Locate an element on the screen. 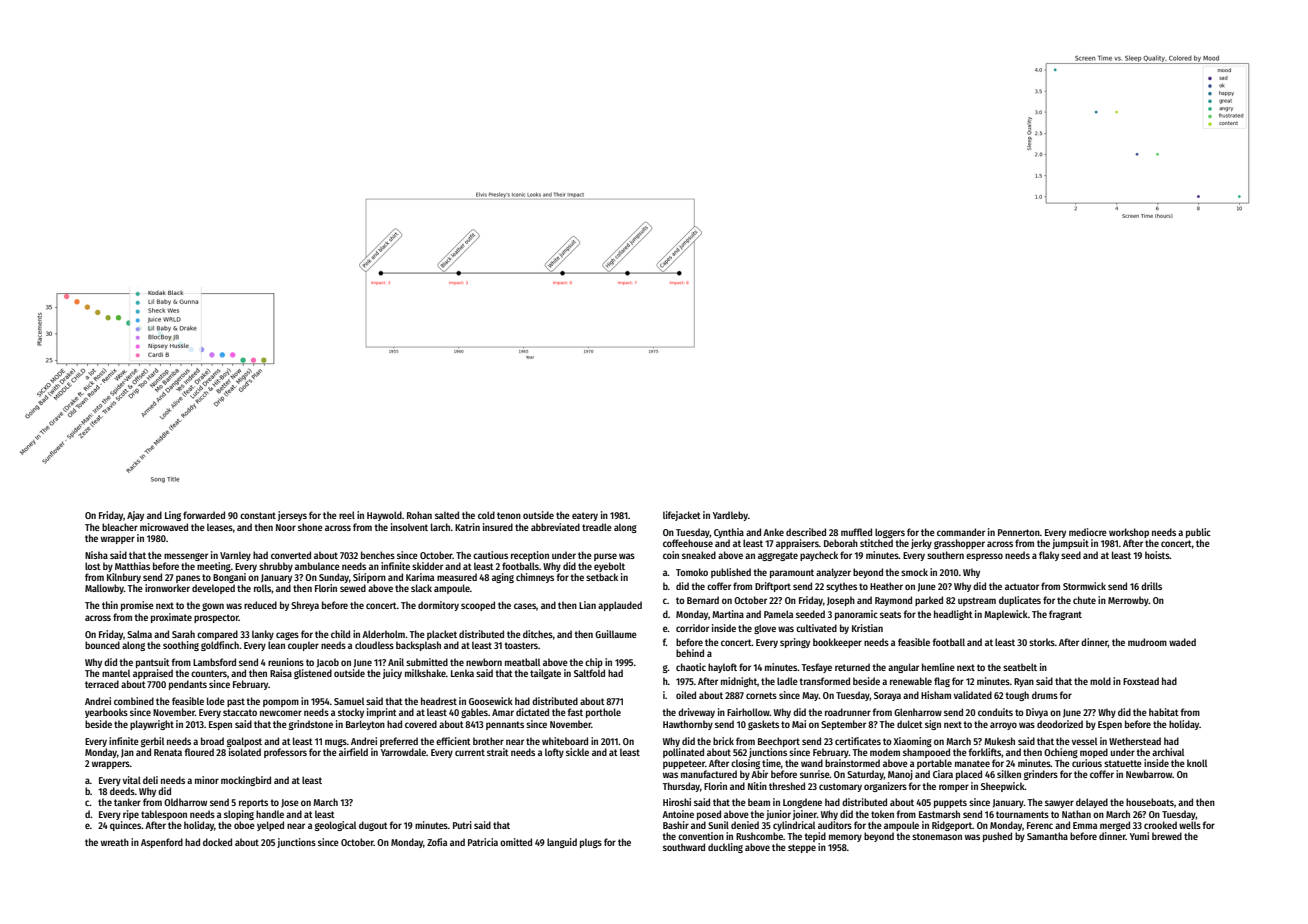 The height and width of the screenshot is (924, 1308). microwaved is located at coordinates (164, 527).
